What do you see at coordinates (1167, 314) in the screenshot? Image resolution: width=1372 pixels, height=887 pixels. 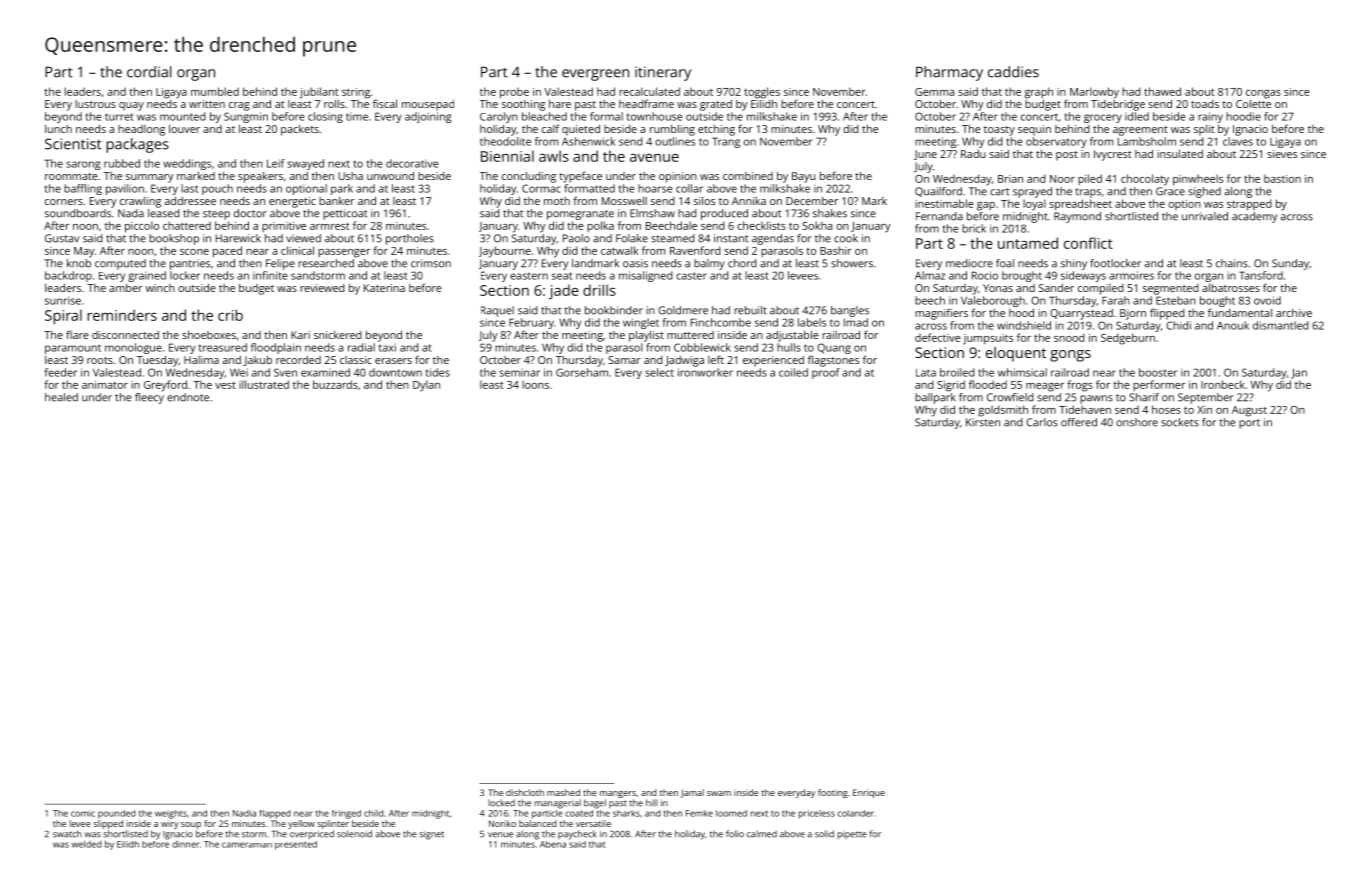 I see `flipped` at bounding box center [1167, 314].
